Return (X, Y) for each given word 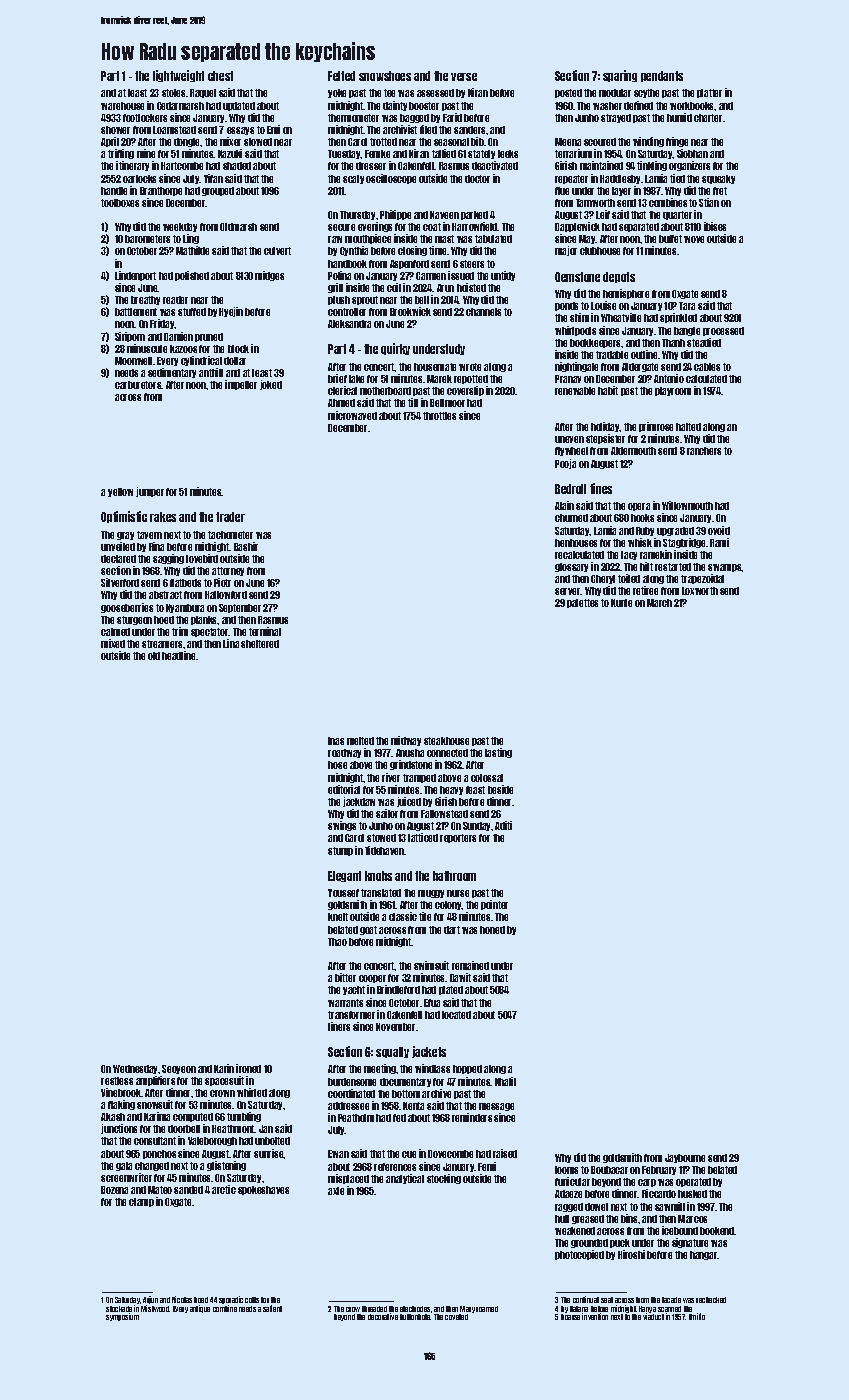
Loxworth (700, 591)
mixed (113, 643)
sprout (365, 300)
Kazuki (230, 153)
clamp (141, 1202)
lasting (498, 753)
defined (638, 105)
